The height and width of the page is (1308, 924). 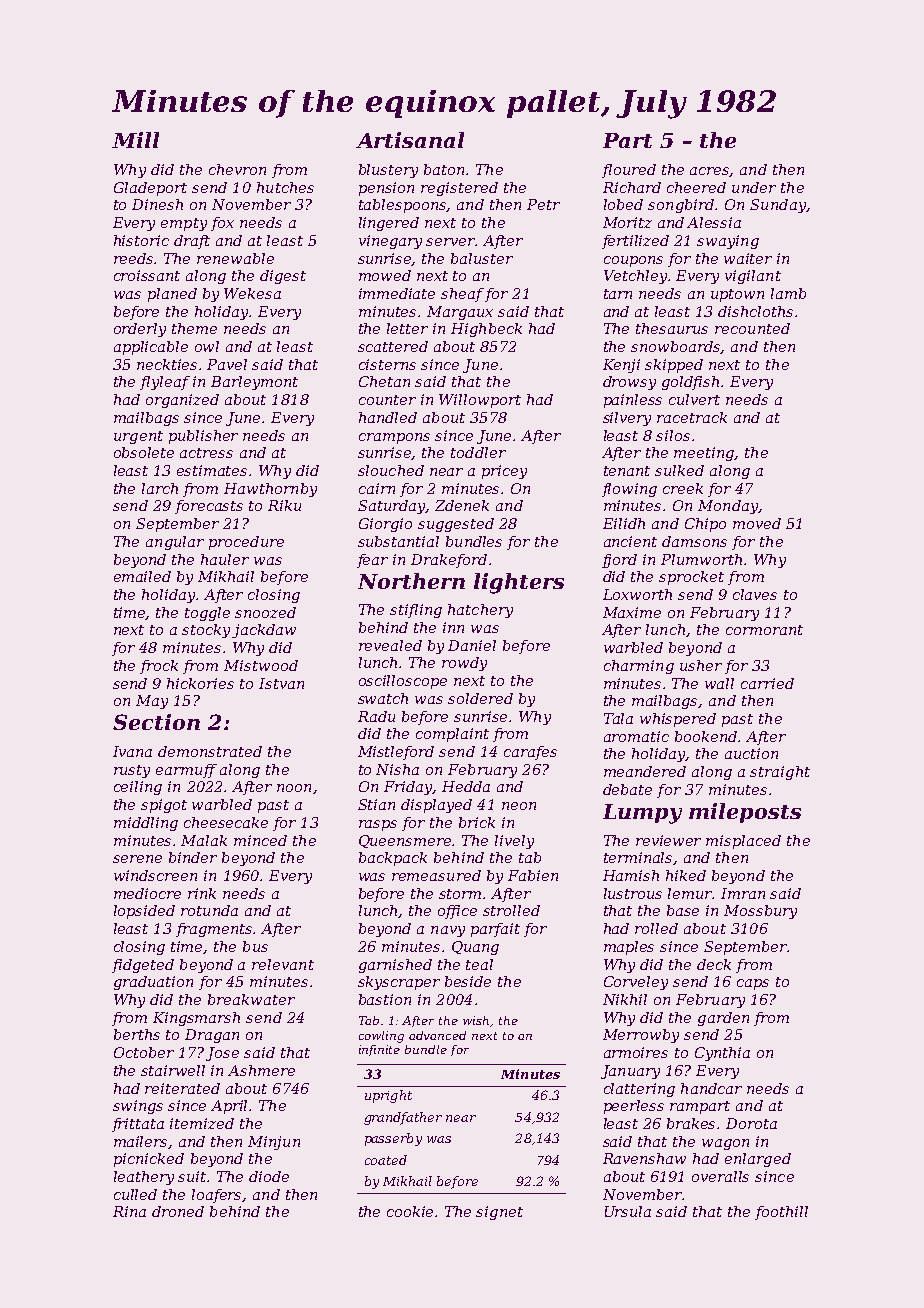 What do you see at coordinates (694, 399) in the page?
I see `culvert` at bounding box center [694, 399].
